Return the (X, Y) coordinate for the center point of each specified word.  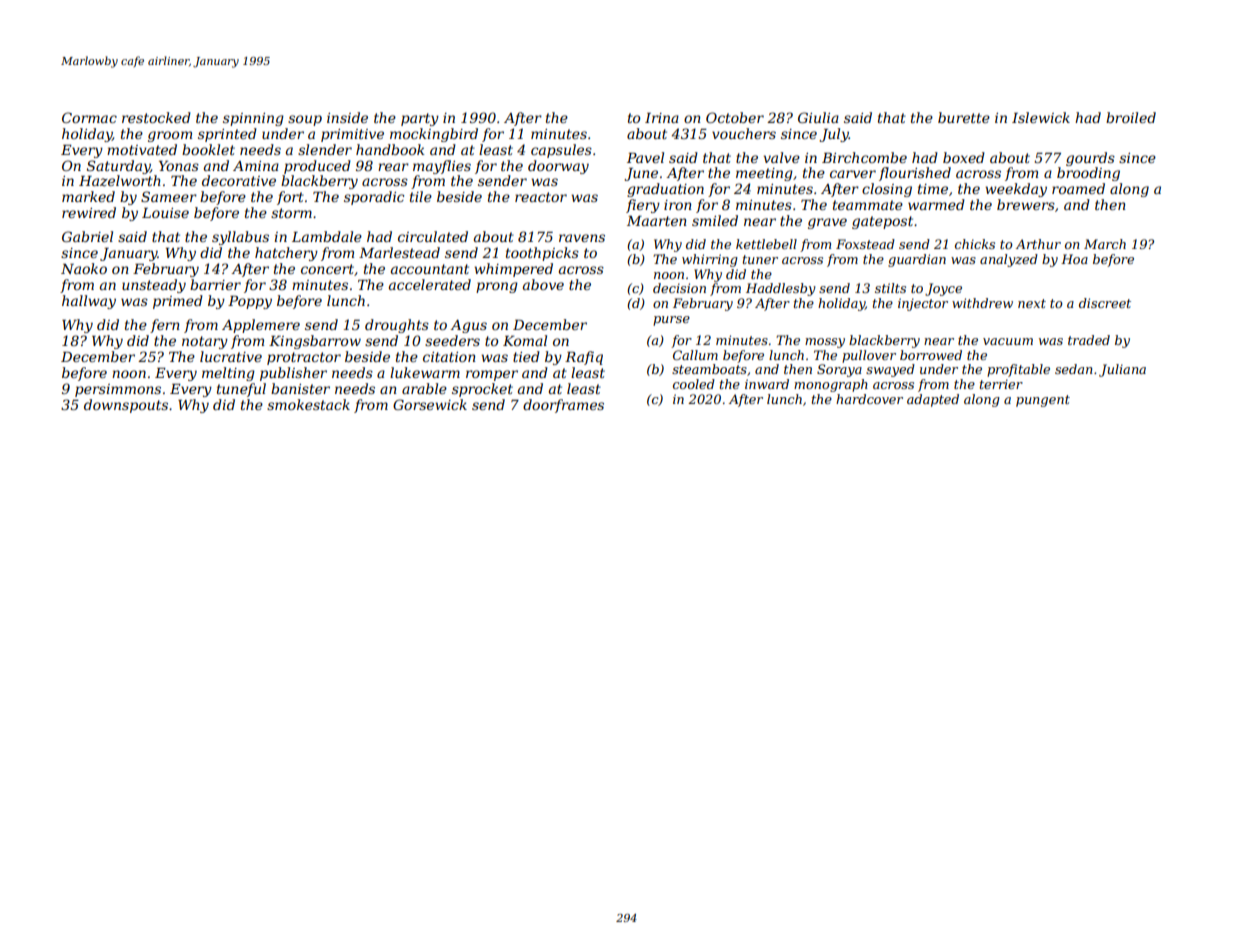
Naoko (84, 268)
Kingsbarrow (315, 342)
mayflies (442, 167)
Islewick (1041, 117)
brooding (1088, 174)
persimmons (118, 390)
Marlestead (399, 252)
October (735, 117)
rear (393, 167)
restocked (156, 117)
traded (1089, 340)
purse (671, 321)
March (1105, 244)
